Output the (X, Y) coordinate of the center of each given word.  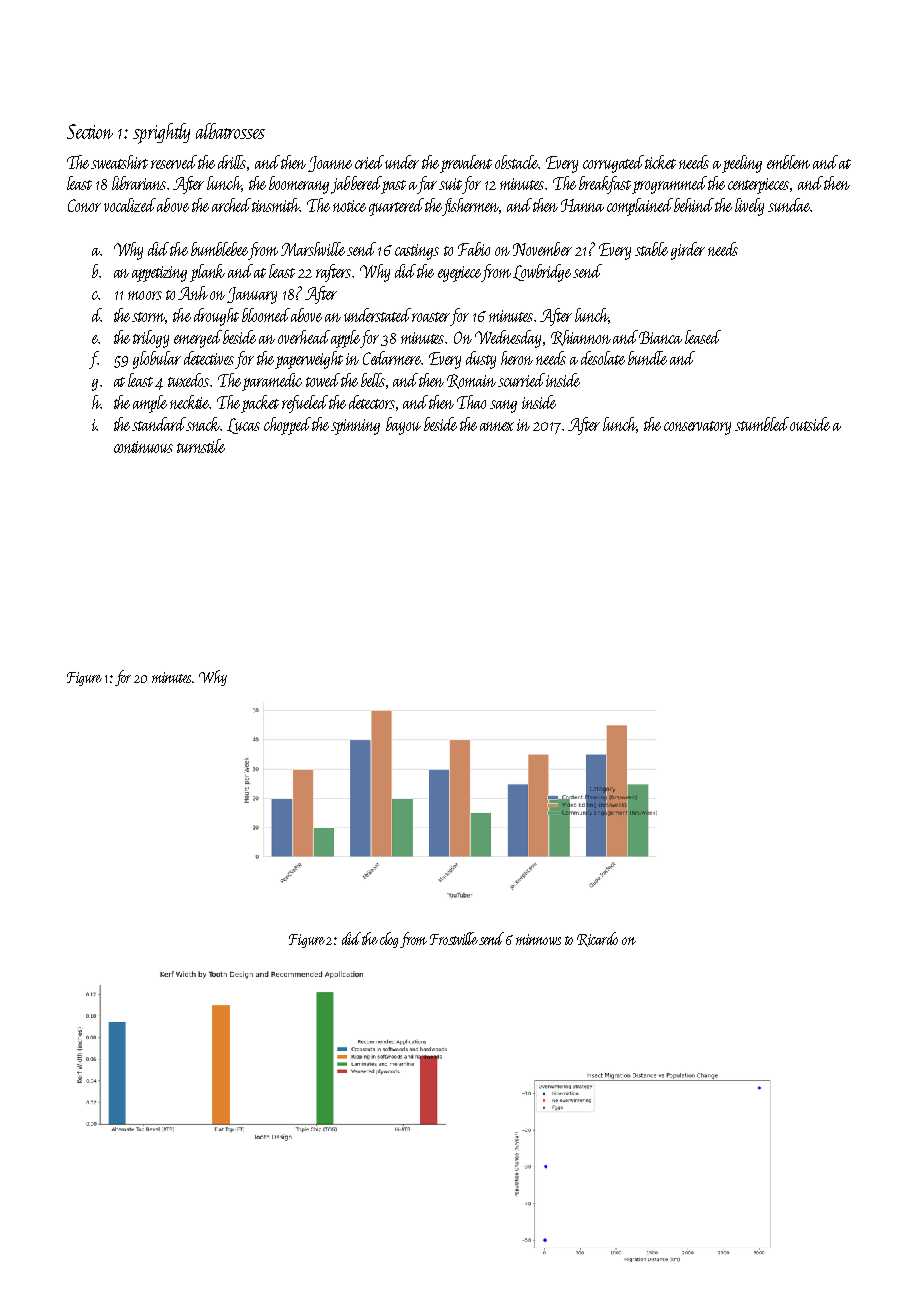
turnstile (201, 446)
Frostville (454, 938)
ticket (661, 162)
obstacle (517, 162)
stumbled (762, 424)
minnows (538, 939)
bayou (403, 426)
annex (497, 426)
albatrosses (230, 131)
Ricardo (597, 939)
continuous (143, 447)
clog (389, 940)
